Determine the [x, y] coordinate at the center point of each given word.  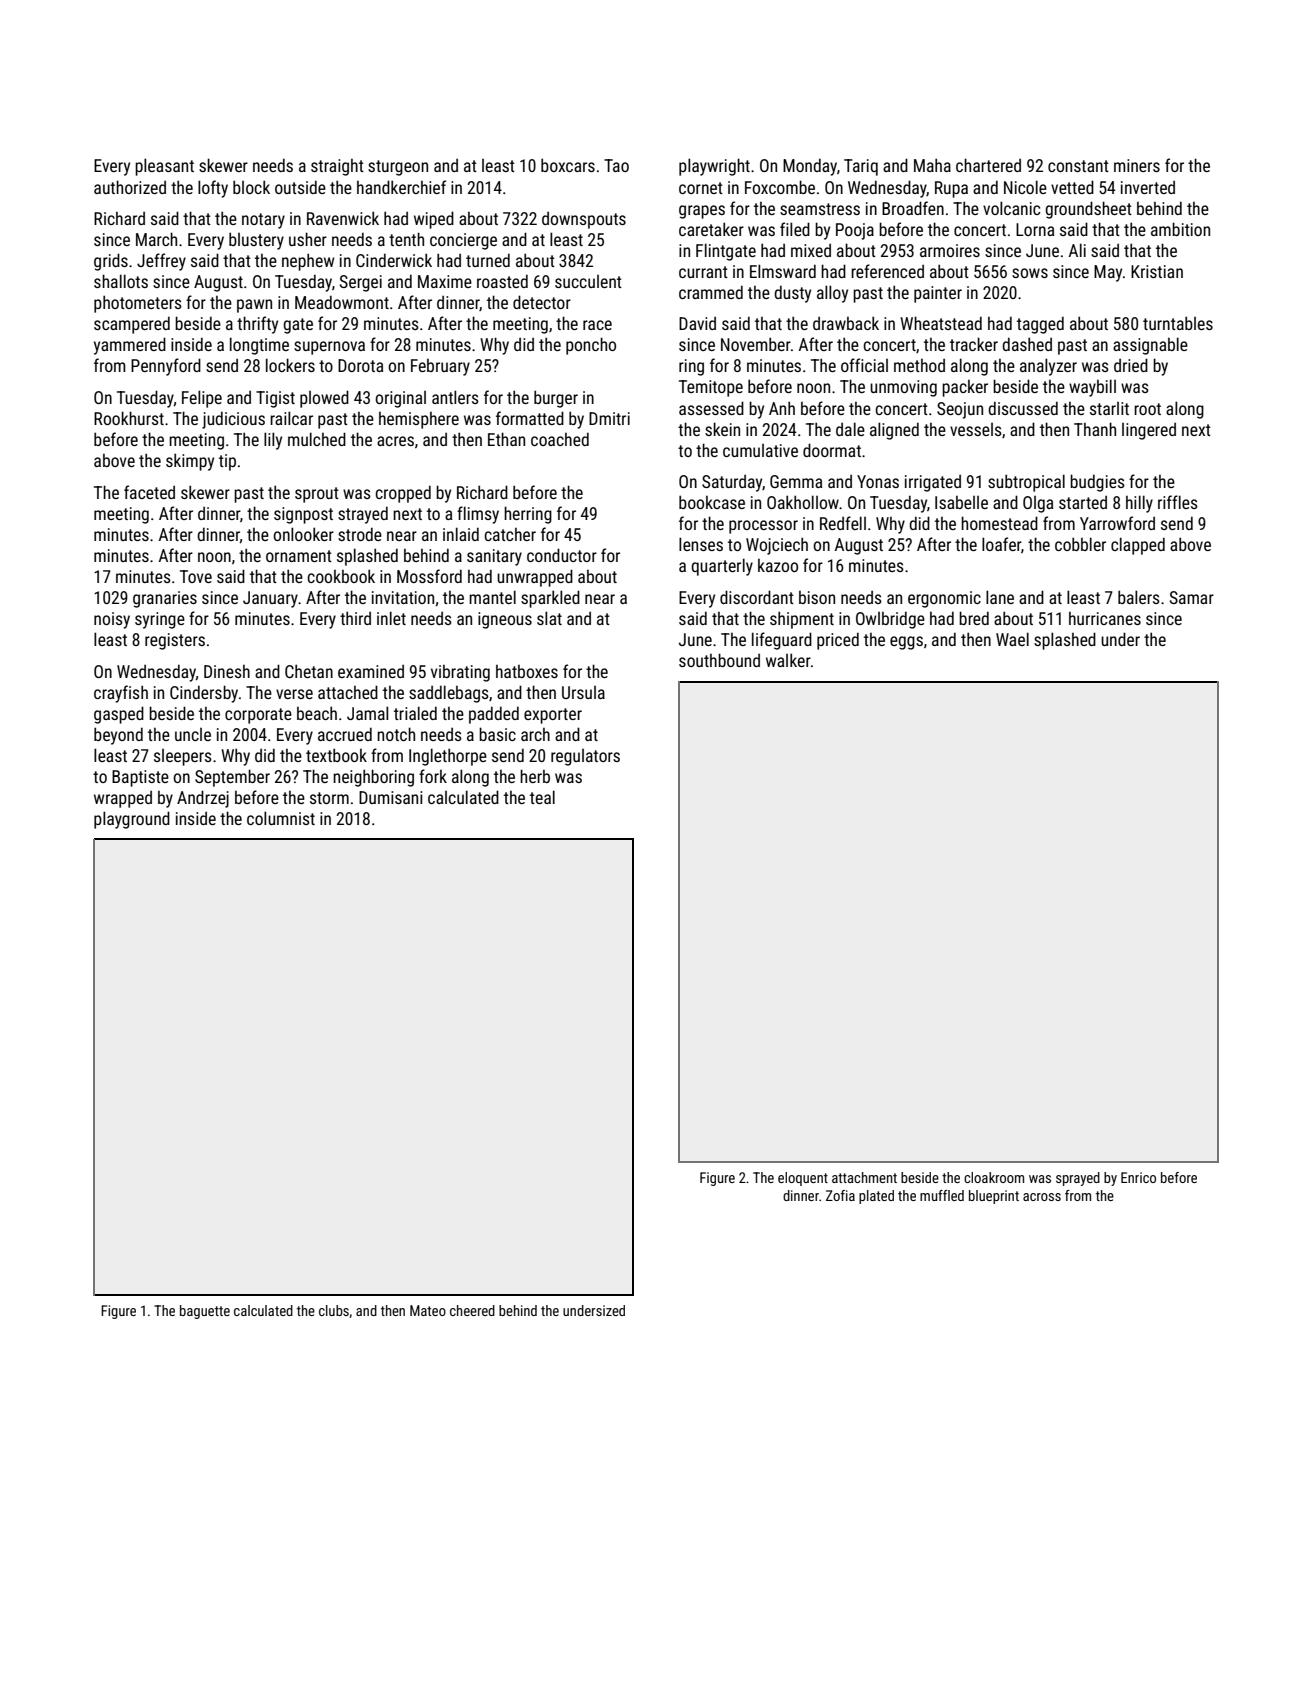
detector [542, 302]
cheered [472, 1310]
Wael [1012, 639]
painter [938, 294]
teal [542, 797]
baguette [205, 1312]
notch [396, 734]
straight [337, 167]
